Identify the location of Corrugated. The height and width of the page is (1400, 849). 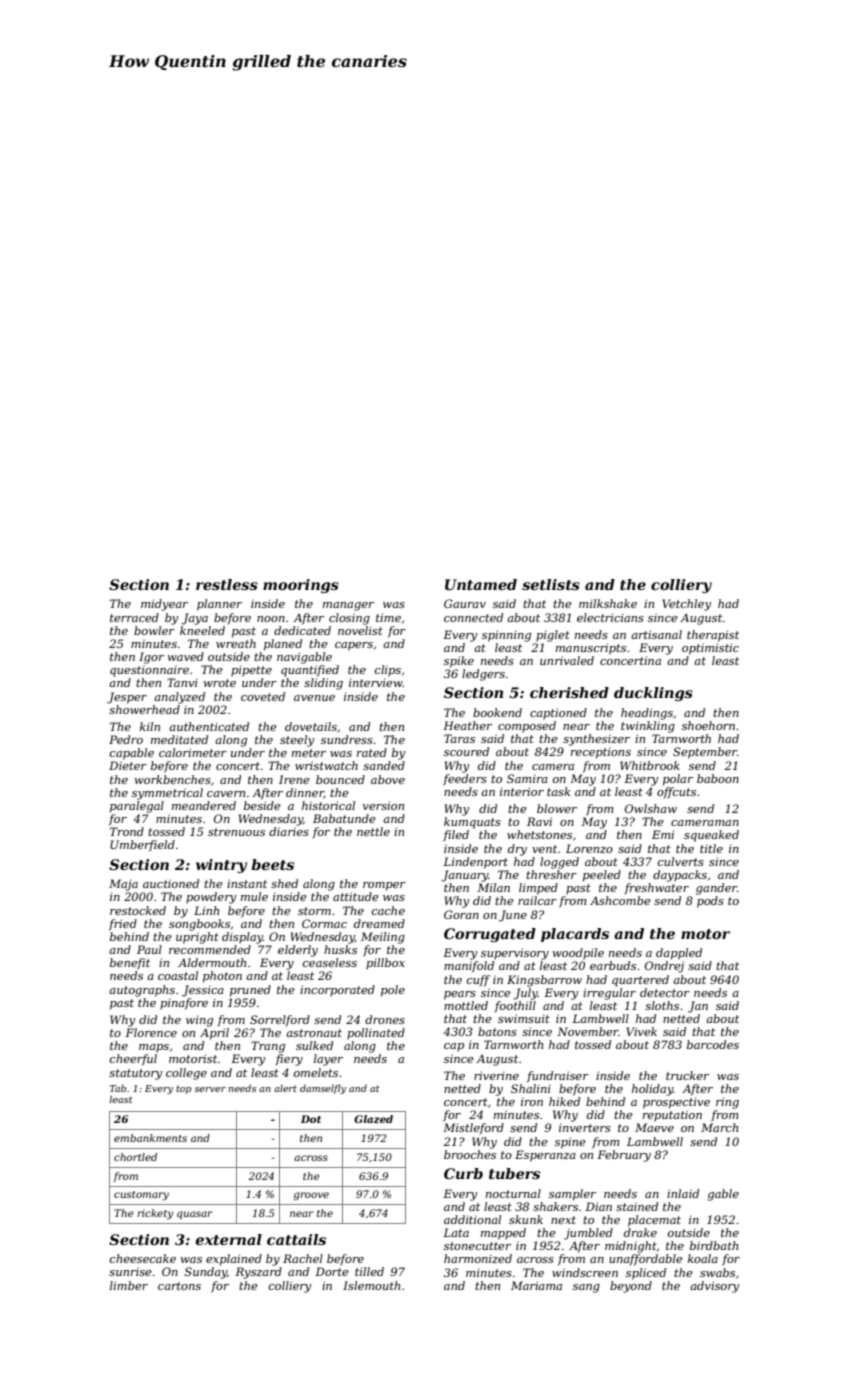
(490, 935).
